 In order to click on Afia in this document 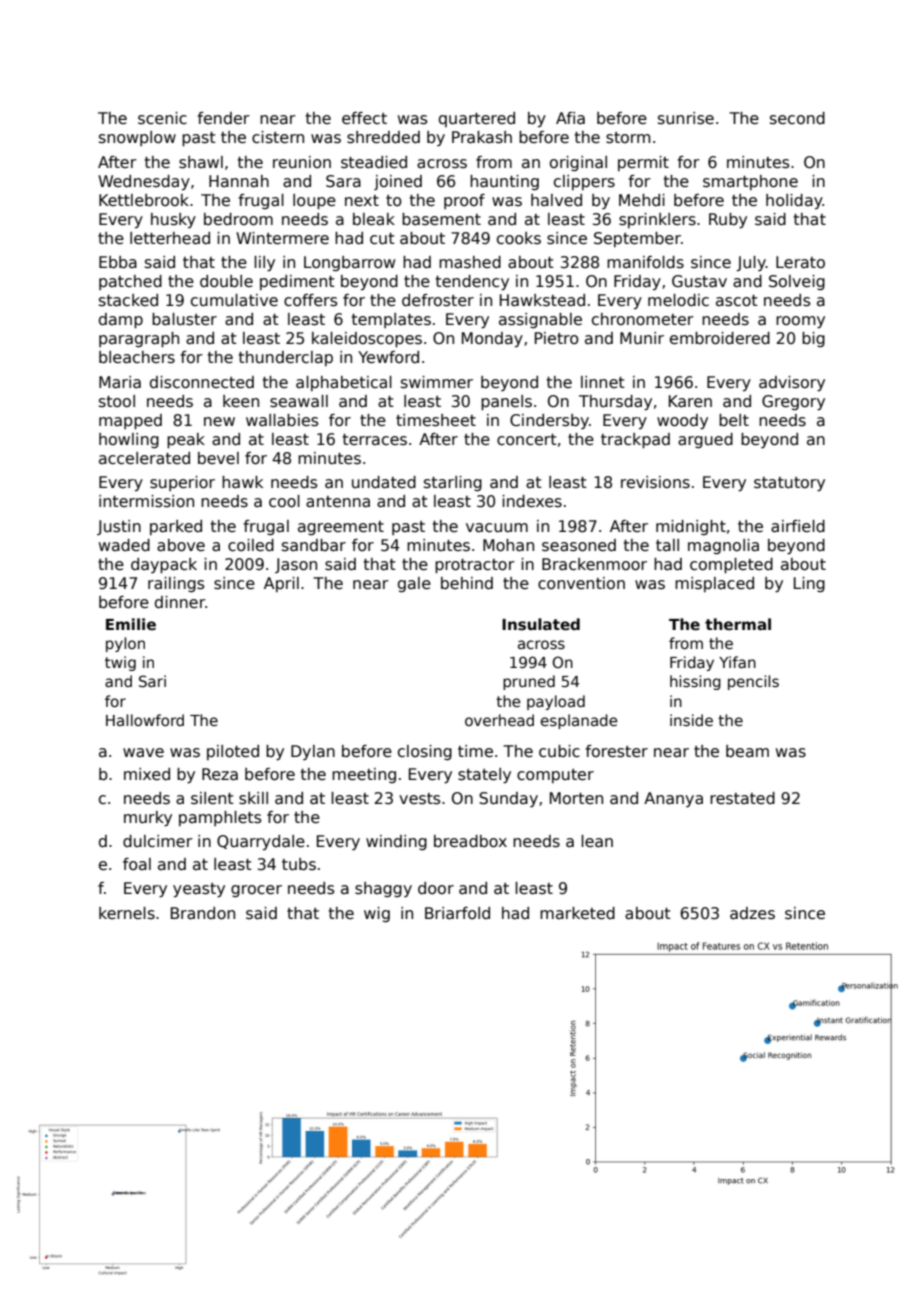, I will do `click(570, 118)`.
